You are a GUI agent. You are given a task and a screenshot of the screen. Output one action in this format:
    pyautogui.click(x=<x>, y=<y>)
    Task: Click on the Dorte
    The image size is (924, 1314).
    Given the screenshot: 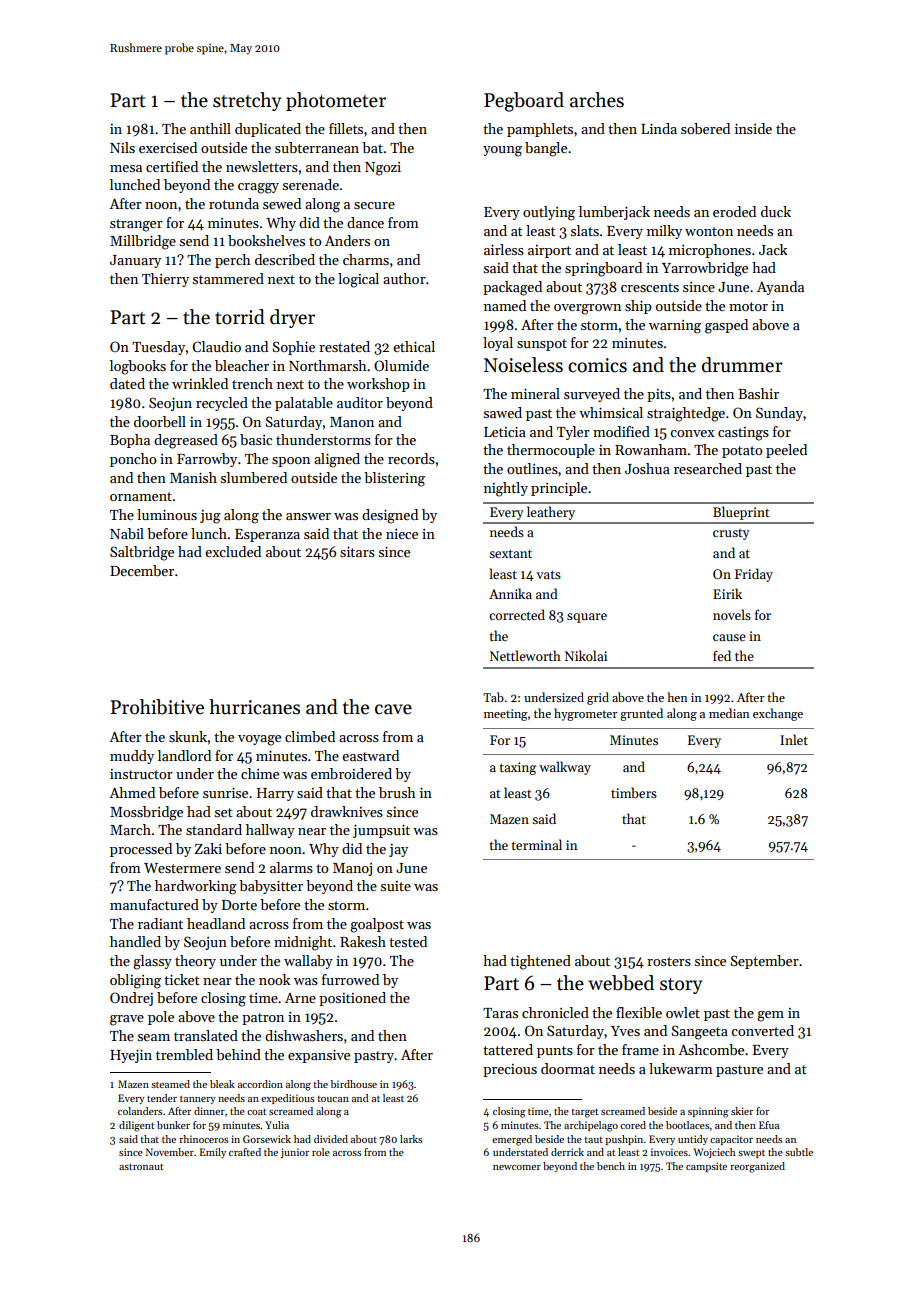 What is the action you would take?
    pyautogui.click(x=239, y=905)
